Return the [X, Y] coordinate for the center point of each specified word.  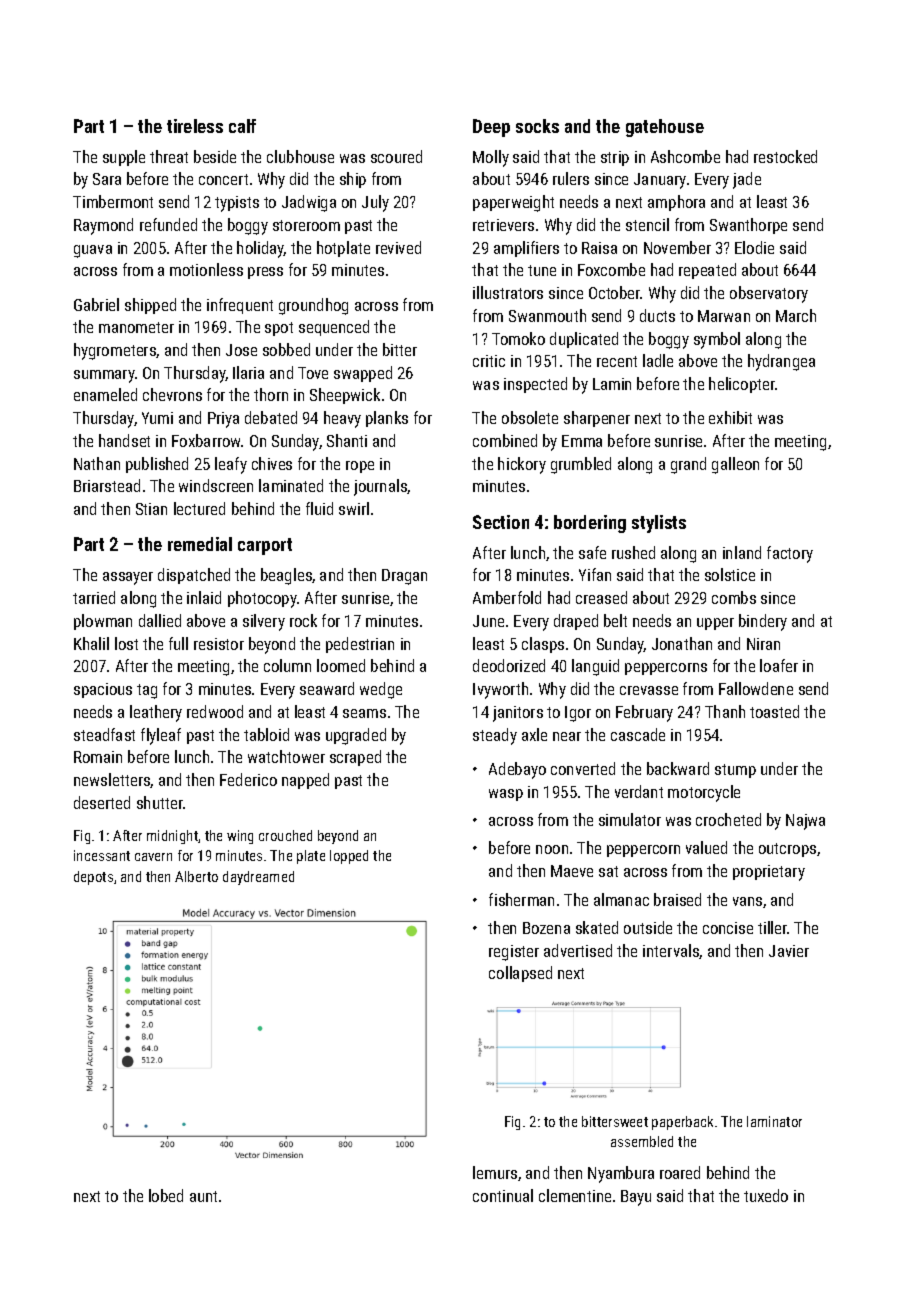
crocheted [728, 819]
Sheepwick [345, 396]
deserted [102, 802]
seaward [327, 688]
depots [93, 878]
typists [237, 204]
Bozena [546, 928]
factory [790, 554]
